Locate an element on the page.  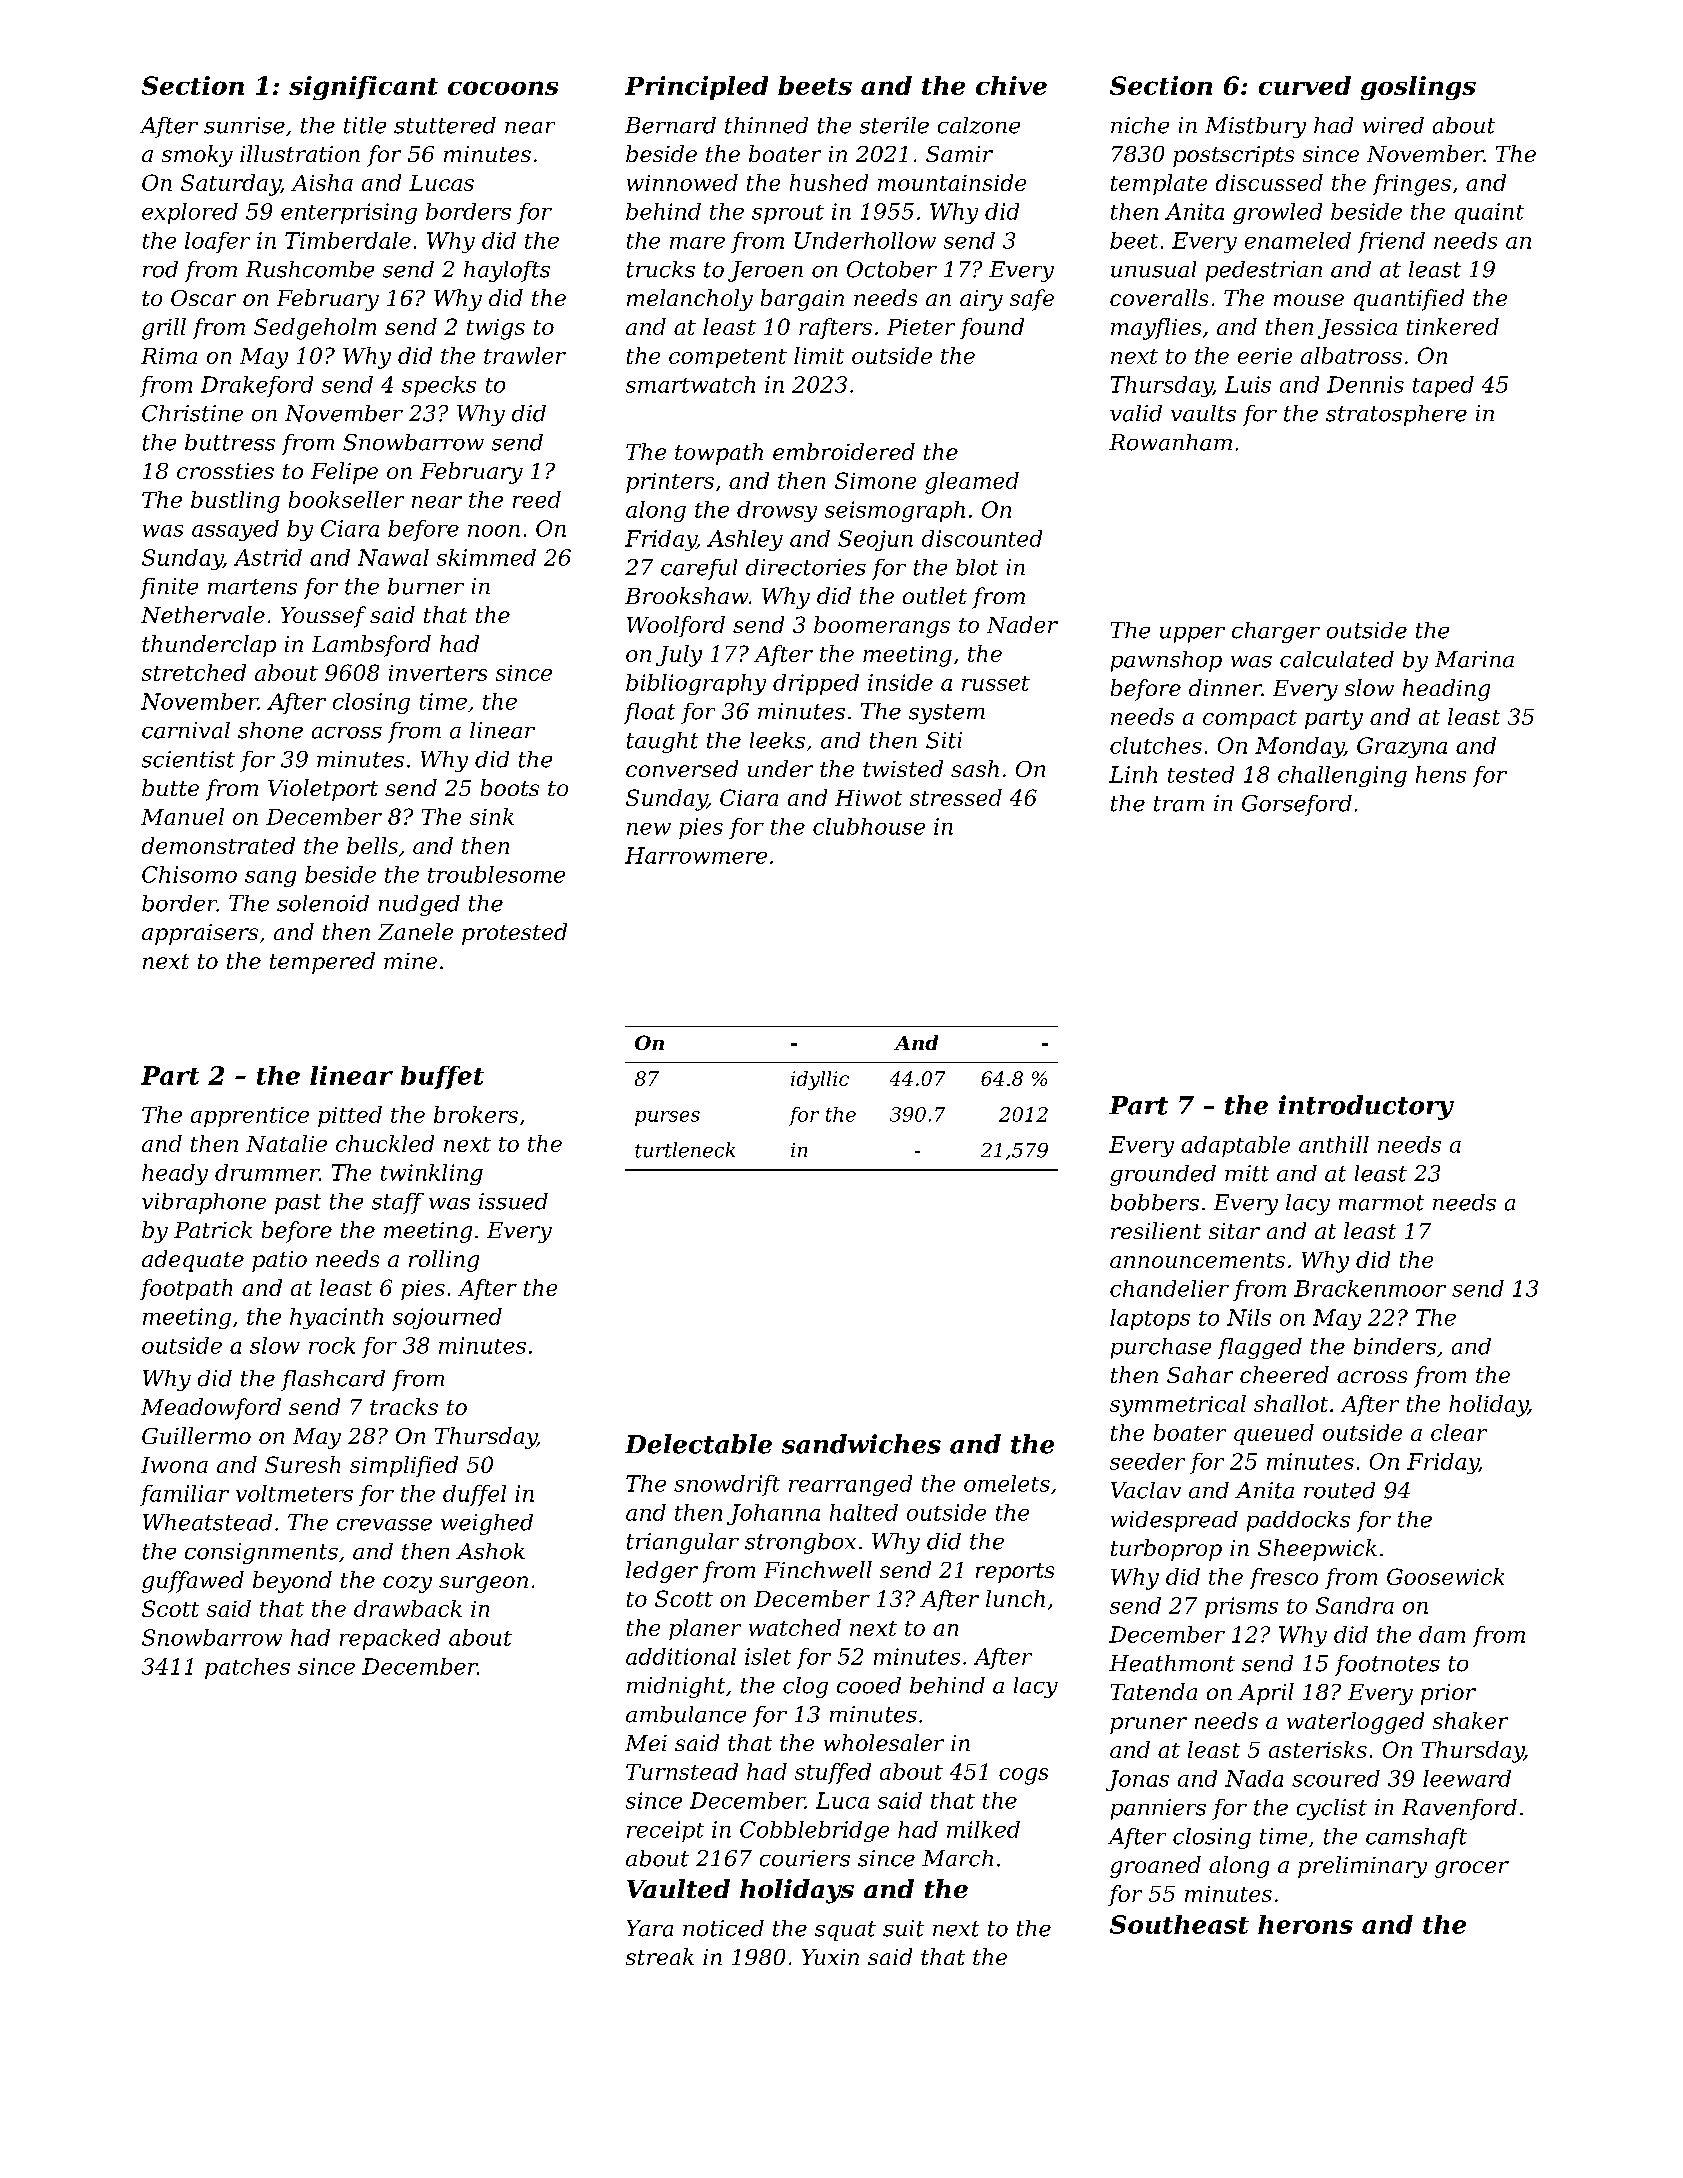
sunrise is located at coordinates (244, 125).
